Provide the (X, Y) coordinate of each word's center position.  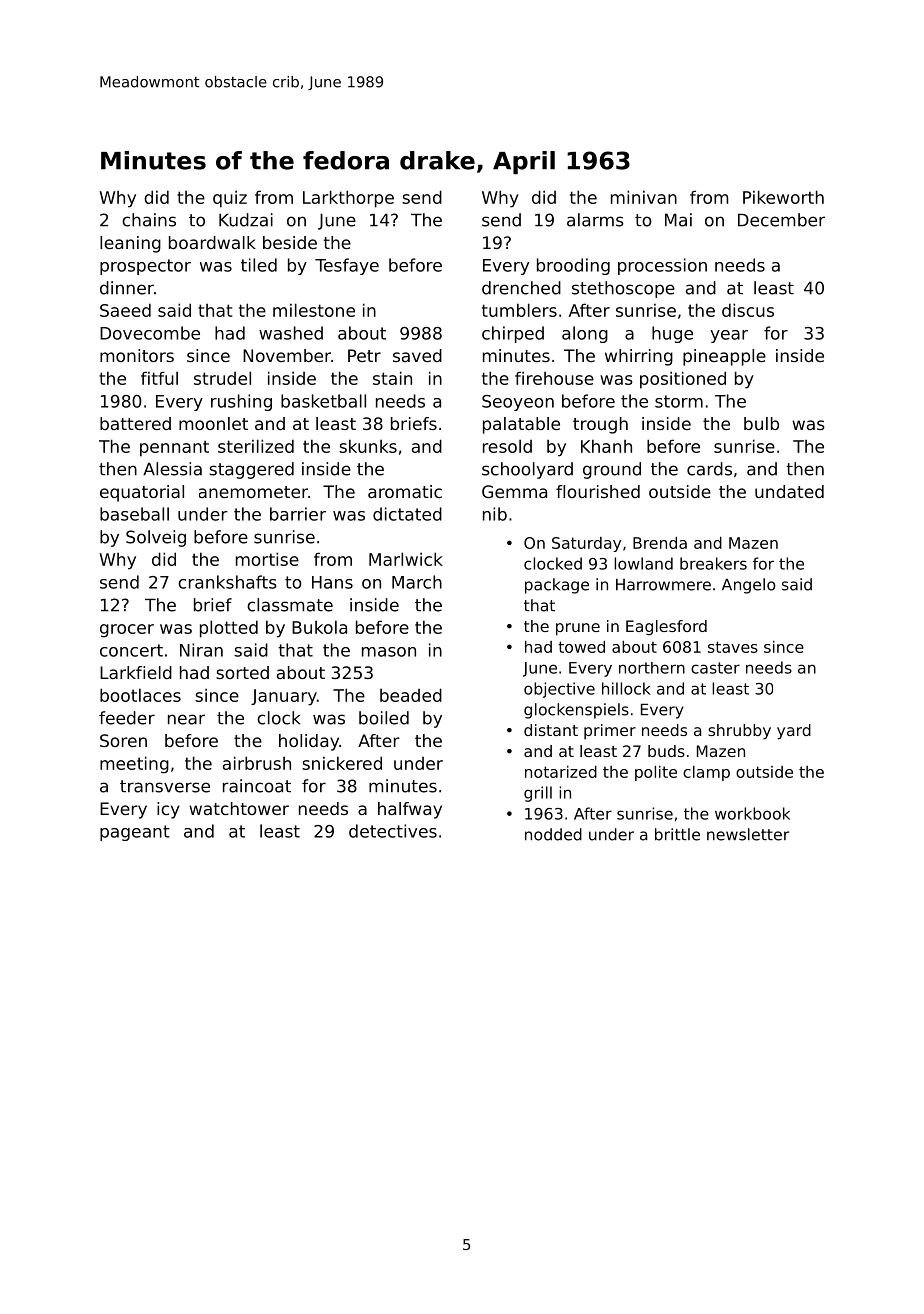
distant (551, 730)
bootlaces (140, 695)
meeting (134, 765)
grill (538, 794)
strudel (222, 378)
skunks (368, 446)
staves (733, 647)
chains (149, 220)
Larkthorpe (348, 199)
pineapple (724, 357)
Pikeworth (783, 197)
